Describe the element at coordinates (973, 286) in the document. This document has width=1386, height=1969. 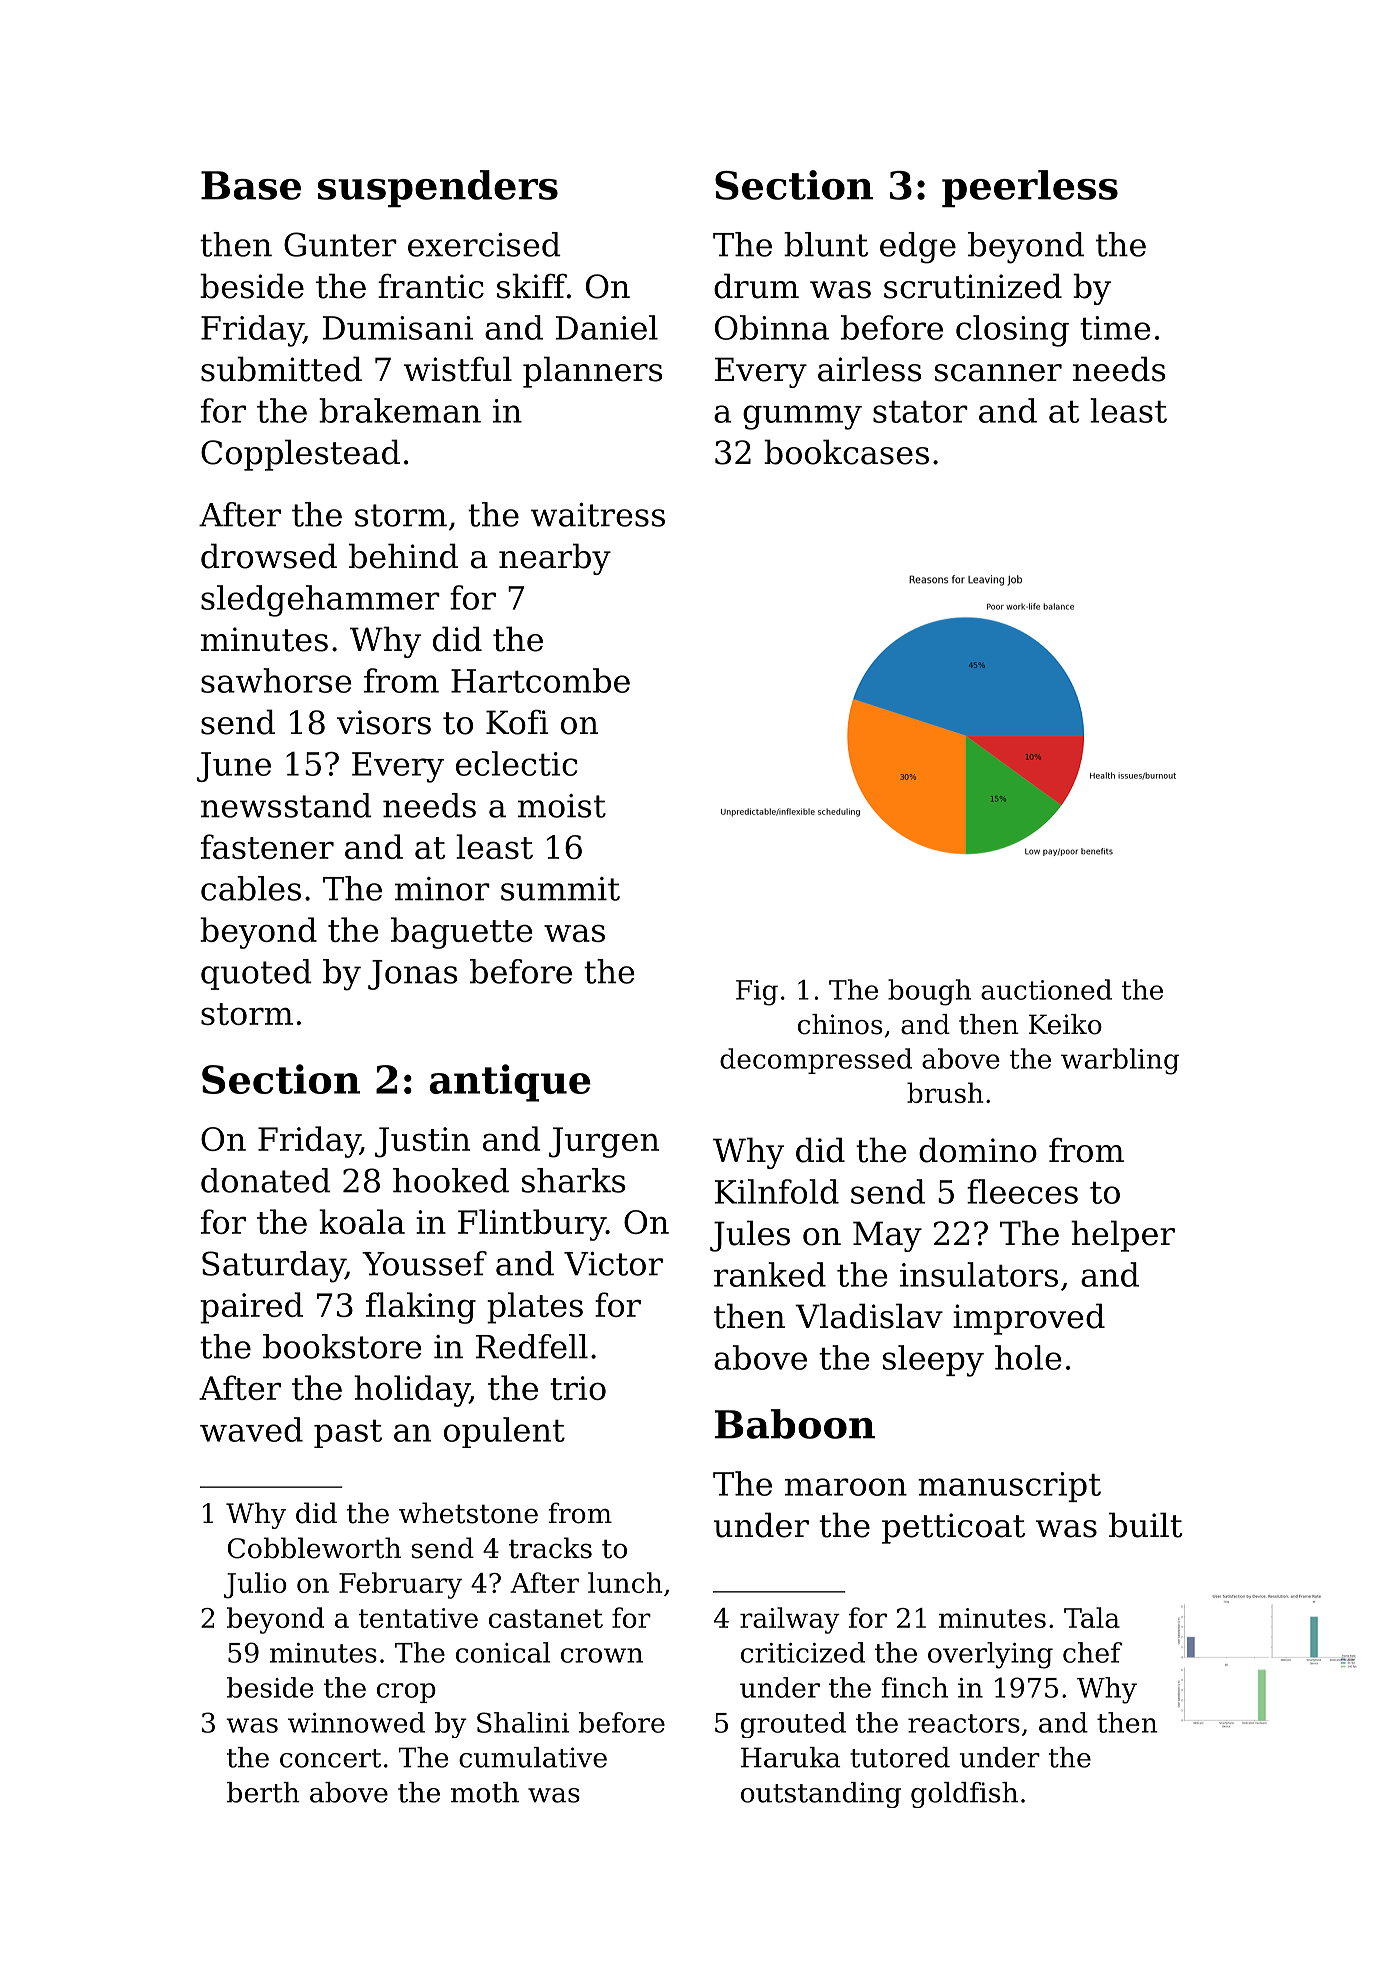
I see `scrutinized` at that location.
